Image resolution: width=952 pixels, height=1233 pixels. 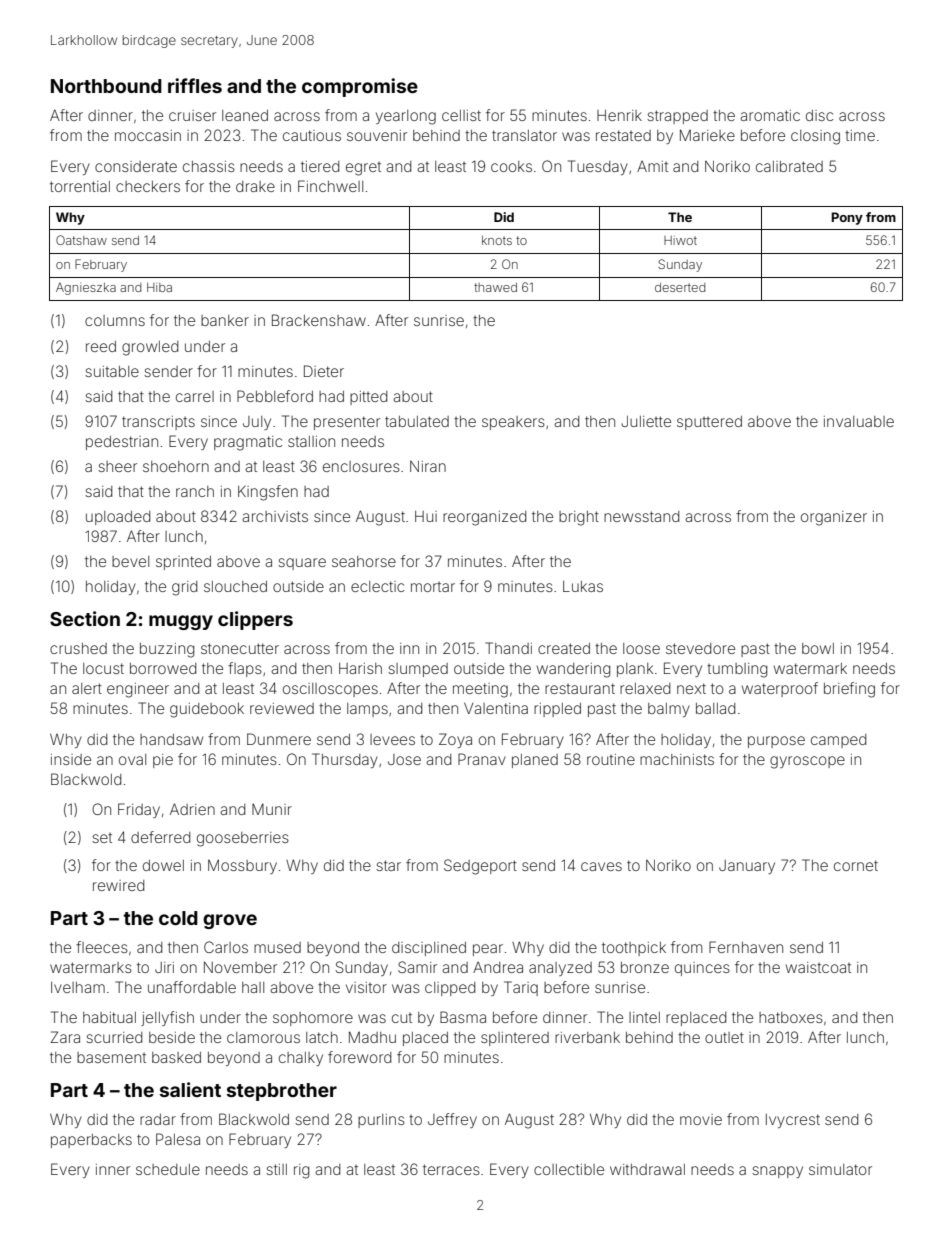 What do you see at coordinates (319, 320) in the page?
I see `Brackenshaw` at bounding box center [319, 320].
